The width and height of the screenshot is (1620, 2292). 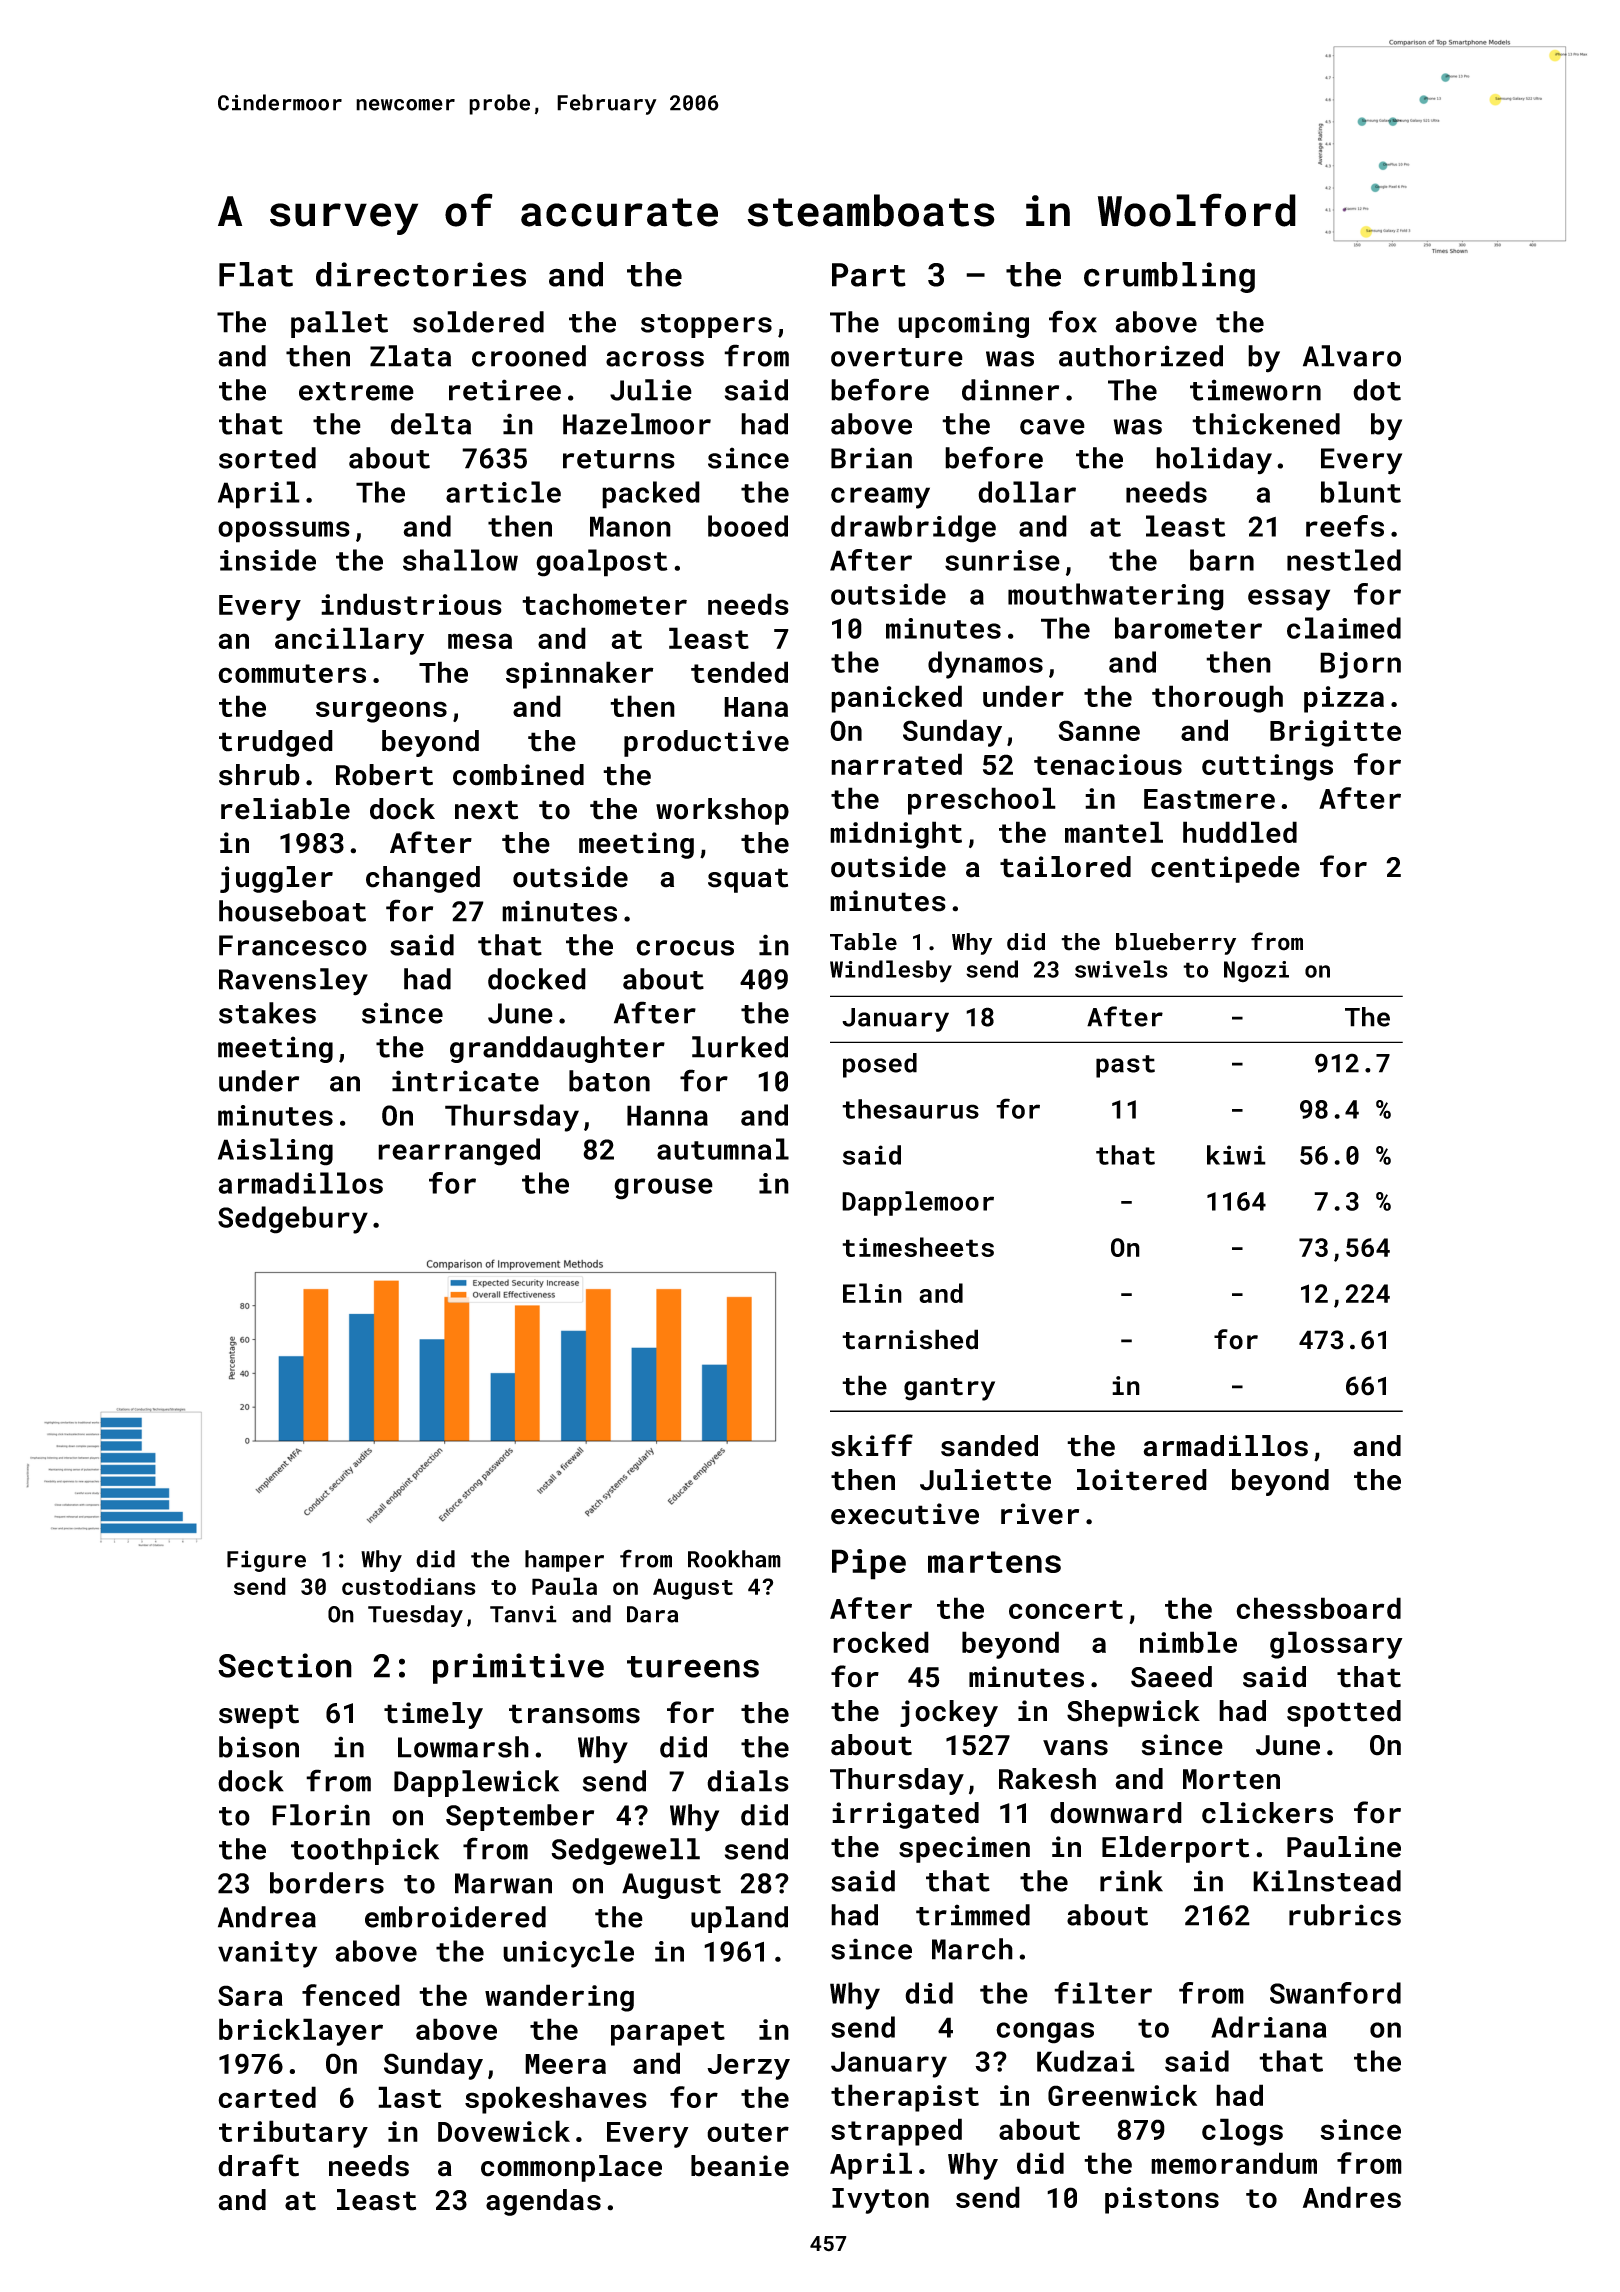 I want to click on Ivyton, so click(x=880, y=2201).
